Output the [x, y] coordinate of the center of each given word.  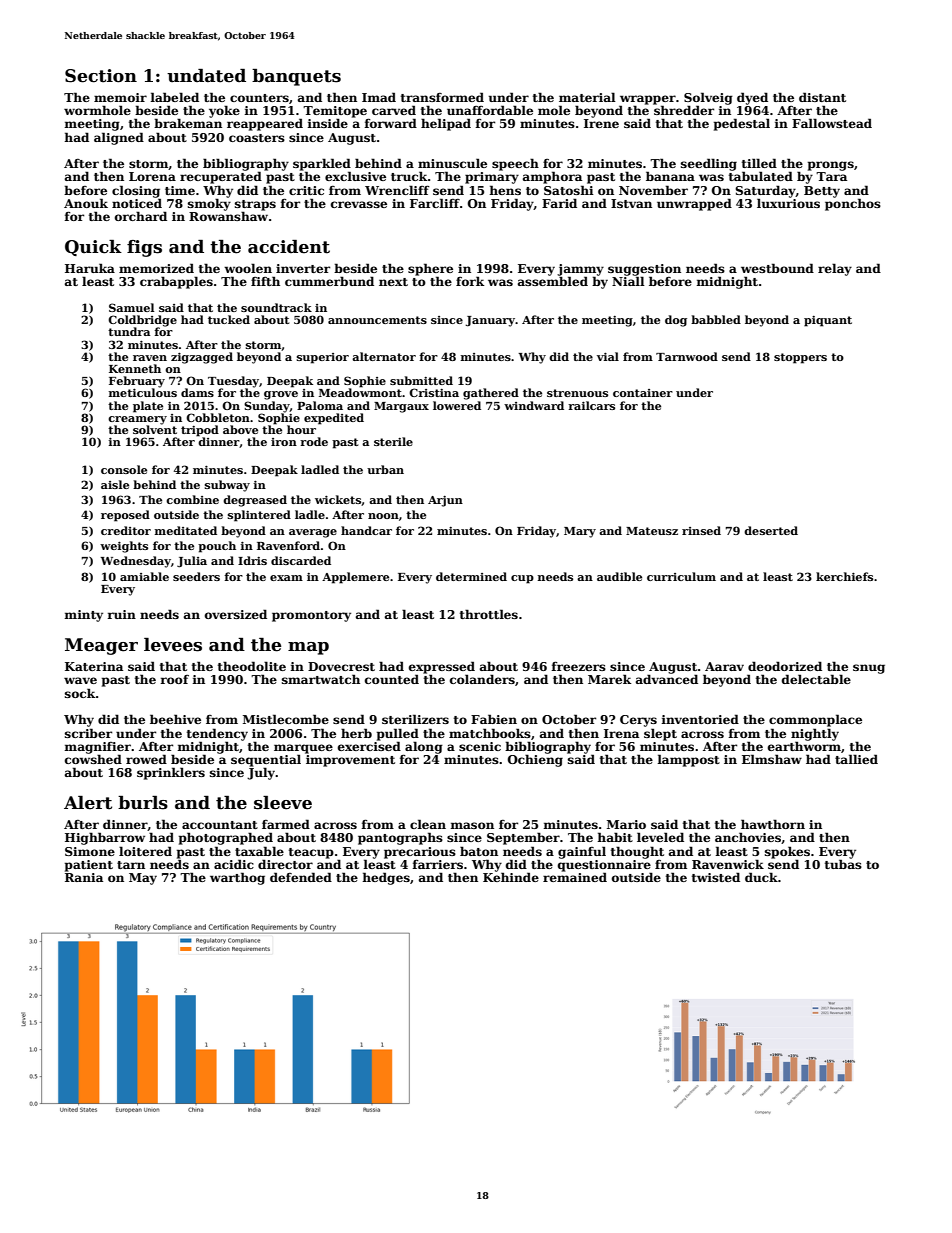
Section [101, 76]
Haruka [90, 268]
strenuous [577, 393]
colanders [482, 679]
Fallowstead [832, 123]
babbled [716, 319]
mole [554, 110]
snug [869, 669]
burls [143, 803]
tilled [759, 163]
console [124, 469]
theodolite [252, 666]
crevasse [359, 204]
